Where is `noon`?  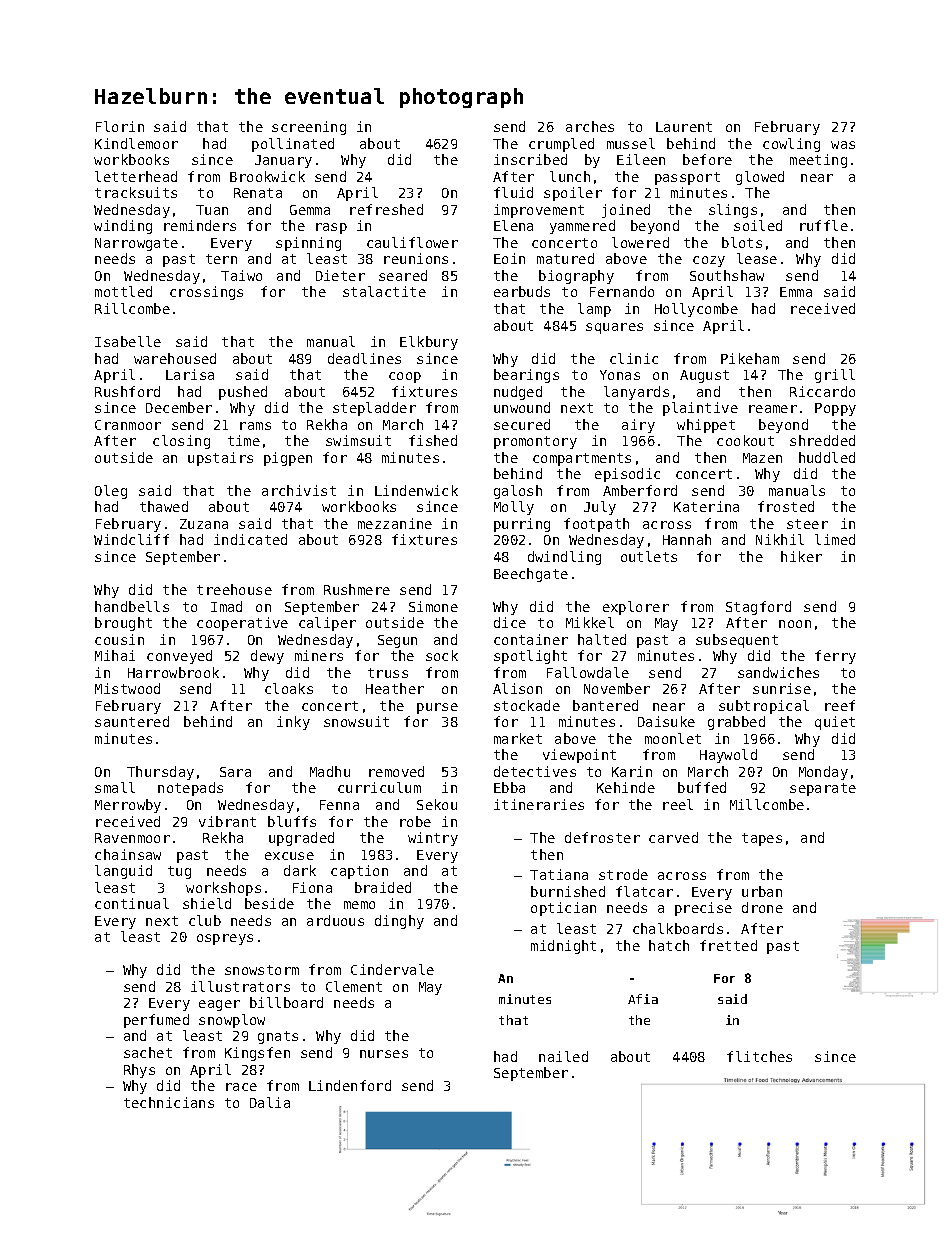 noon is located at coordinates (795, 624).
